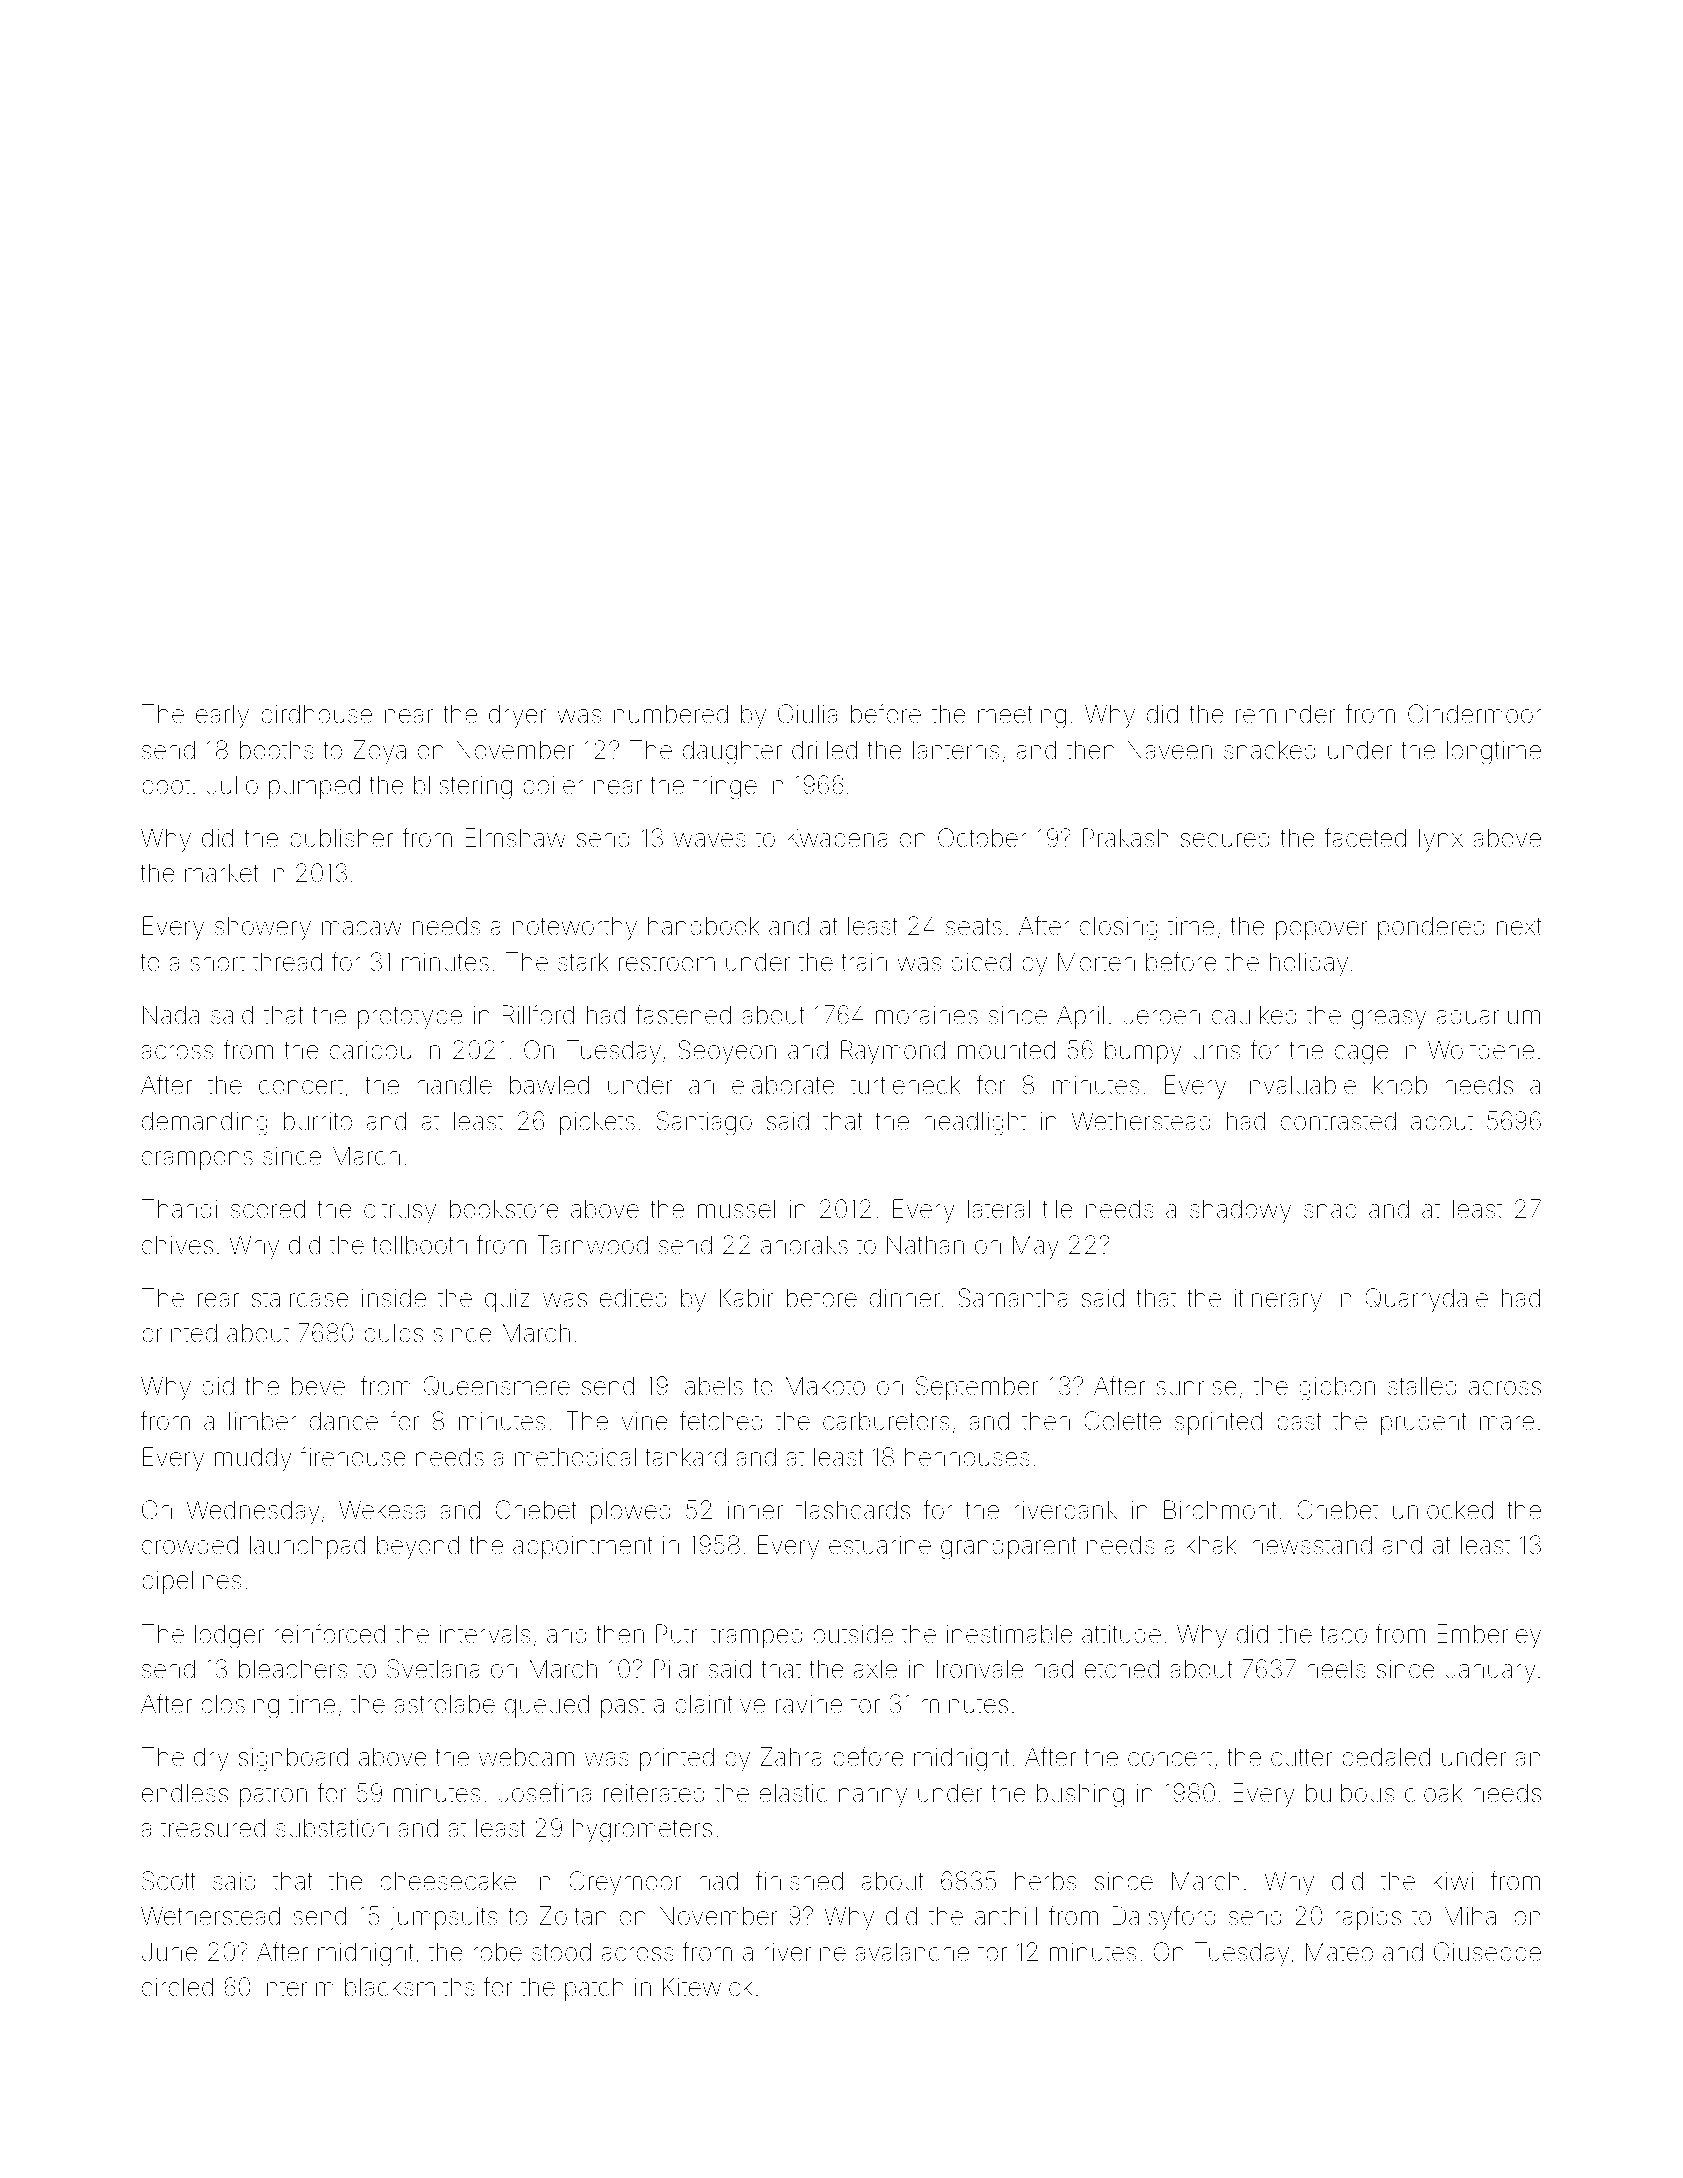 The width and height of the page is (1683, 2178). Describe the element at coordinates (1362, 1055) in the page. I see `cage` at that location.
